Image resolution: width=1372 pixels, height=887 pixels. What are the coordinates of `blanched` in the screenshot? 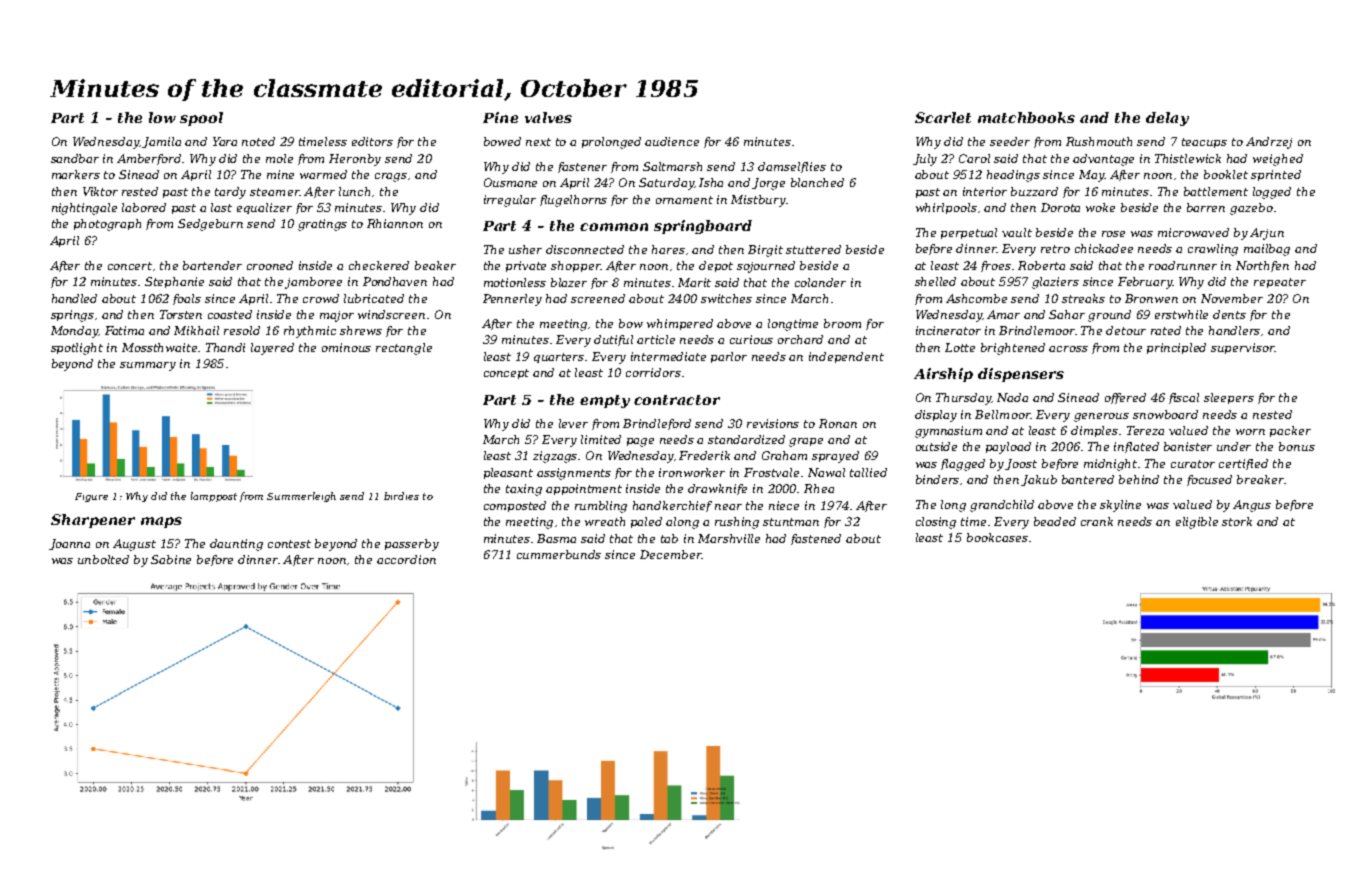 It's located at (817, 182).
